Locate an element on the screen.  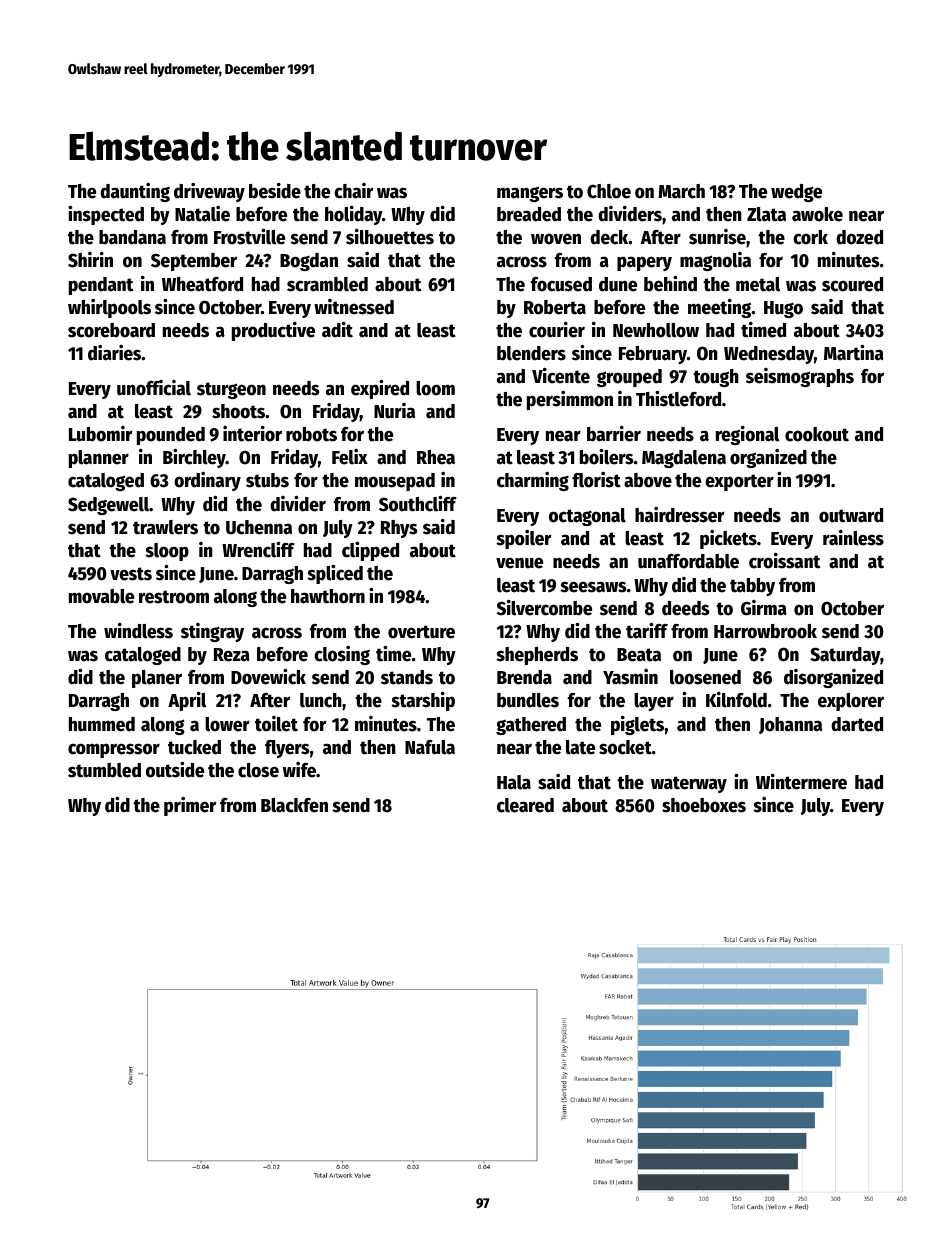
holiday is located at coordinates (353, 215).
